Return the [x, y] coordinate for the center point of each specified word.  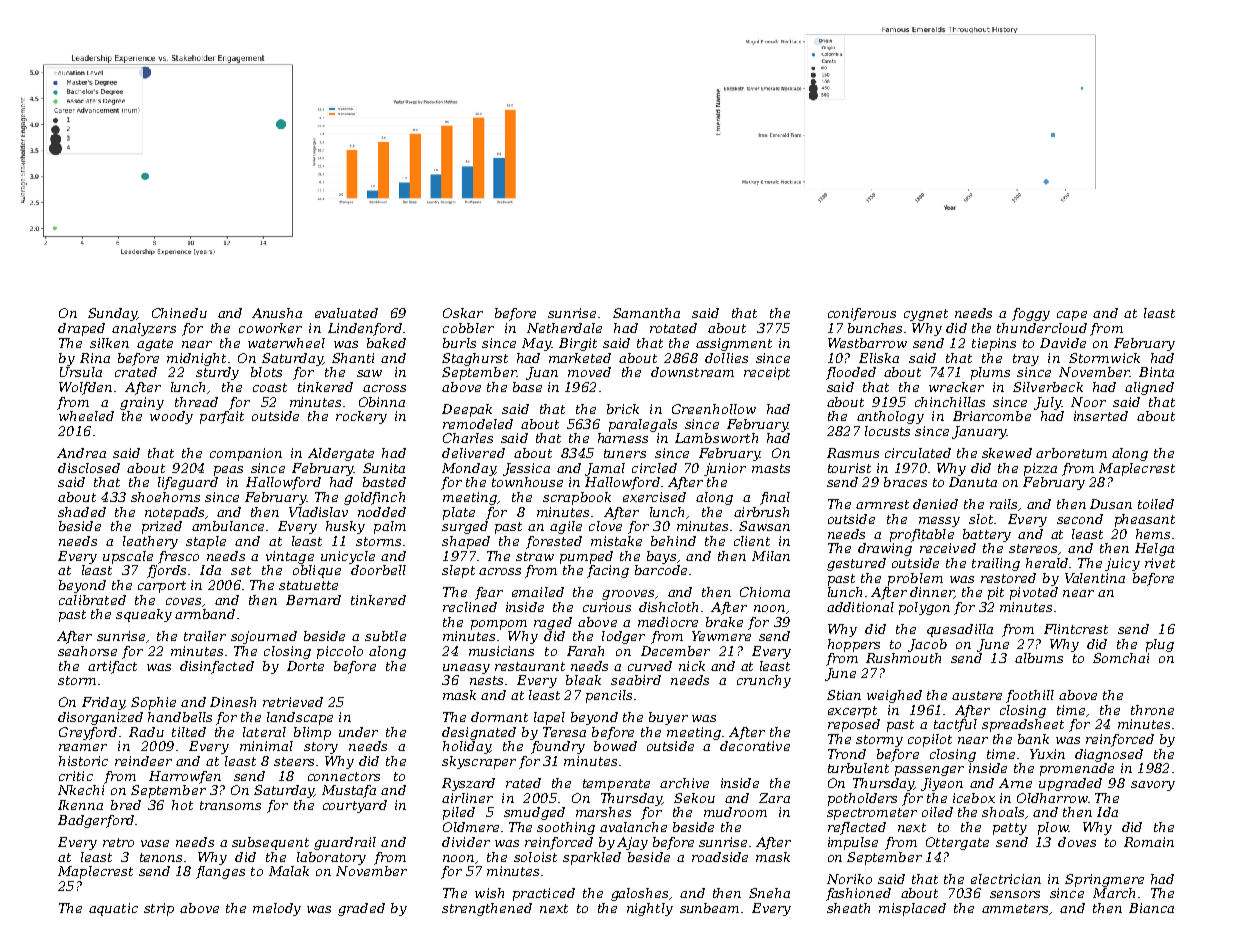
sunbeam [709, 908]
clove [605, 526]
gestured [856, 564]
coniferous [862, 314]
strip [159, 909]
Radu [146, 732]
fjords [166, 571]
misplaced [912, 909]
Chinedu [179, 313]
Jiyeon [942, 784]
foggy [1031, 314]
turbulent [858, 768]
